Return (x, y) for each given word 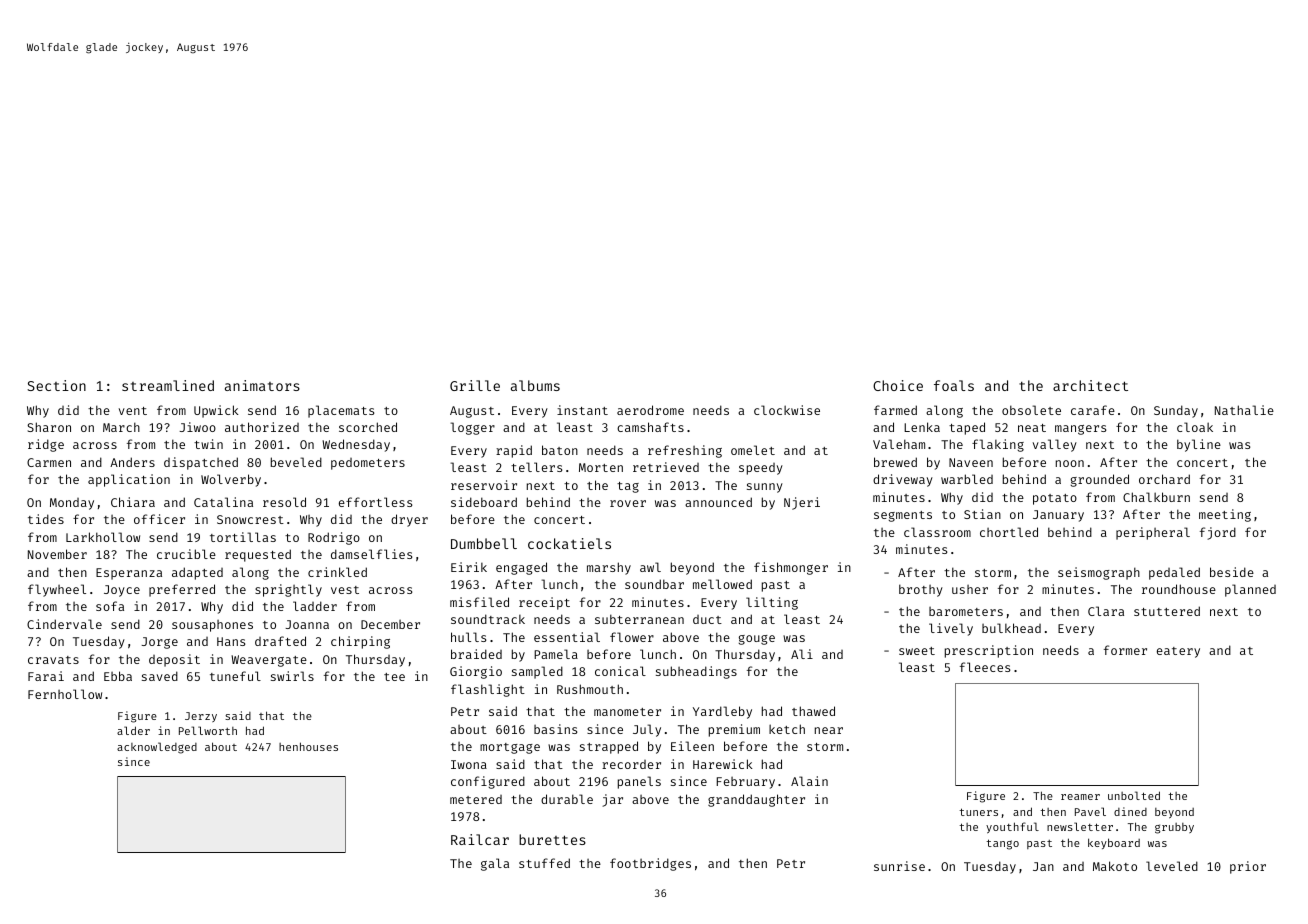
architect (1090, 385)
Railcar (480, 839)
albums (535, 385)
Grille (475, 385)
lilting (772, 603)
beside (1232, 572)
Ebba (118, 676)
